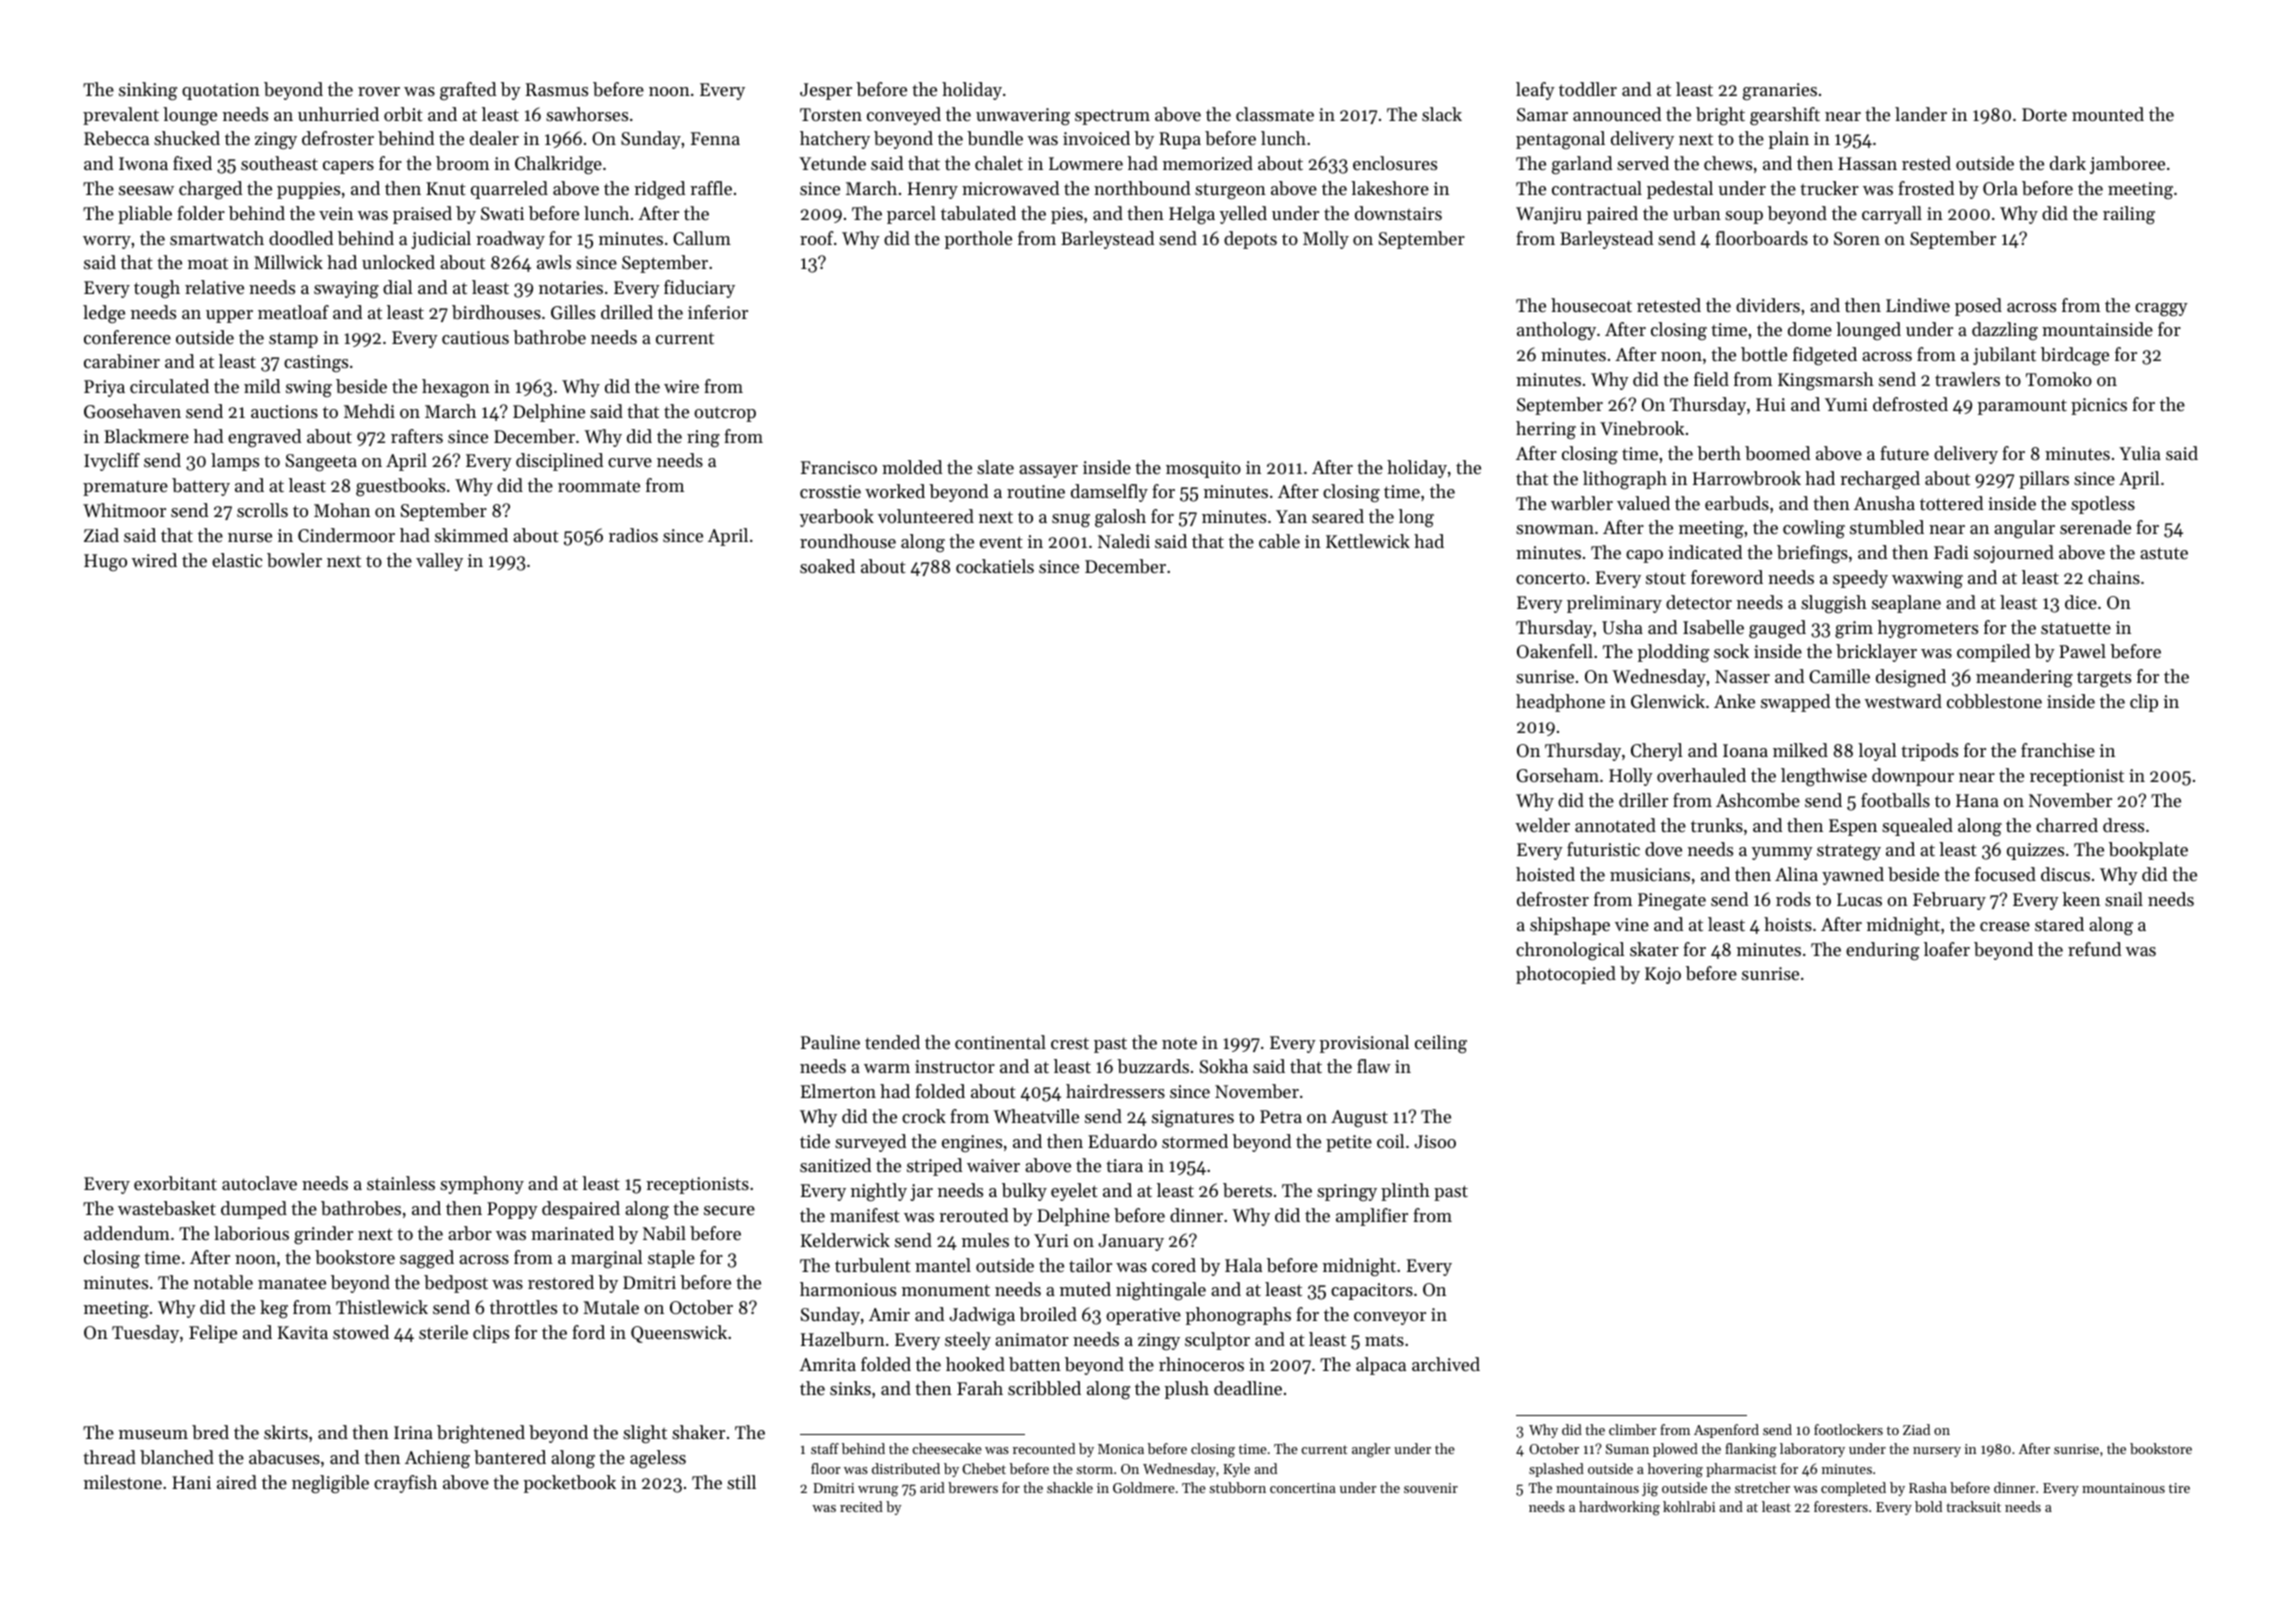 Image resolution: width=2282 pixels, height=1614 pixels. What do you see at coordinates (830, 1042) in the screenshot?
I see `Pauline` at bounding box center [830, 1042].
